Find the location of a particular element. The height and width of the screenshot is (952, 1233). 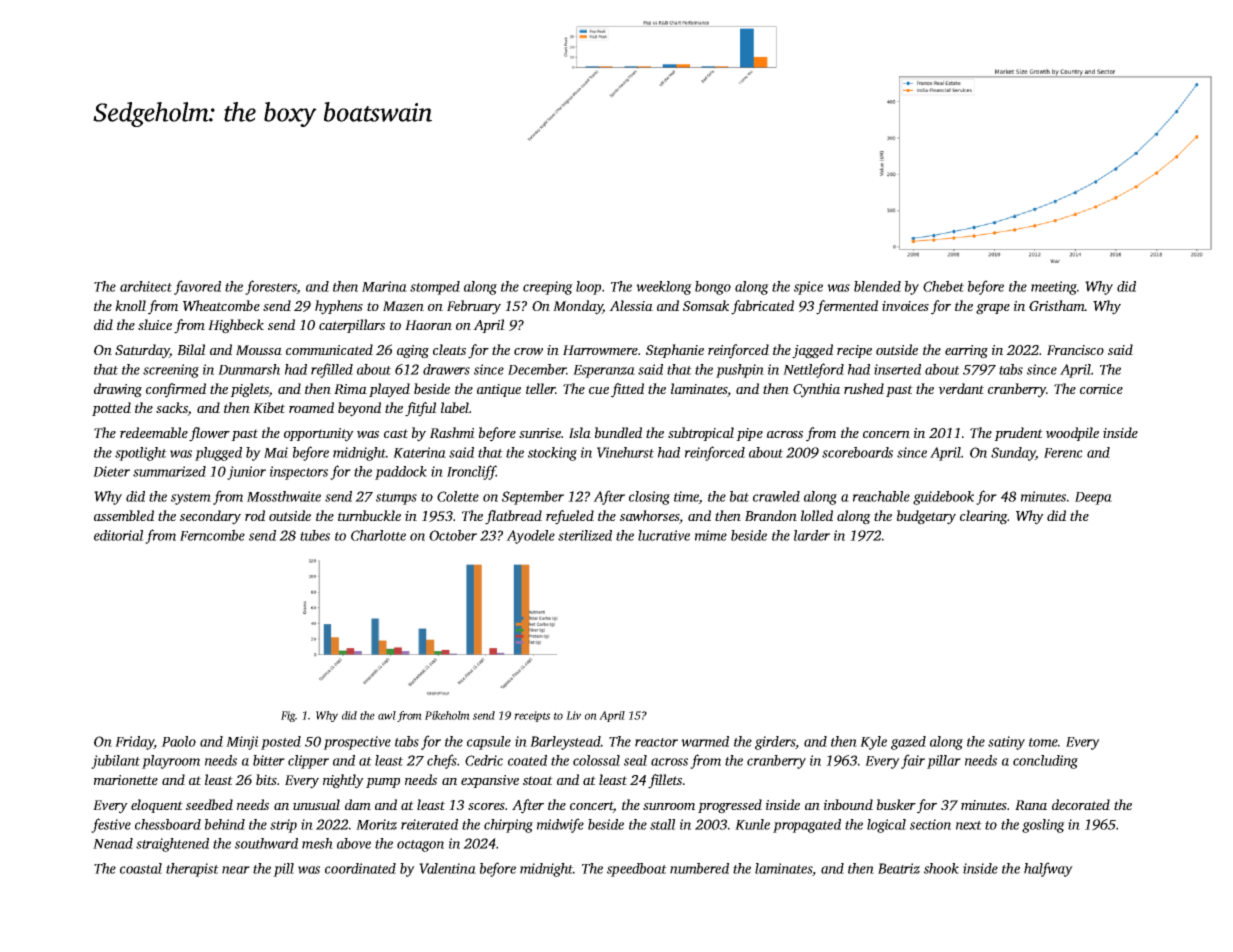

fillets is located at coordinates (665, 781).
